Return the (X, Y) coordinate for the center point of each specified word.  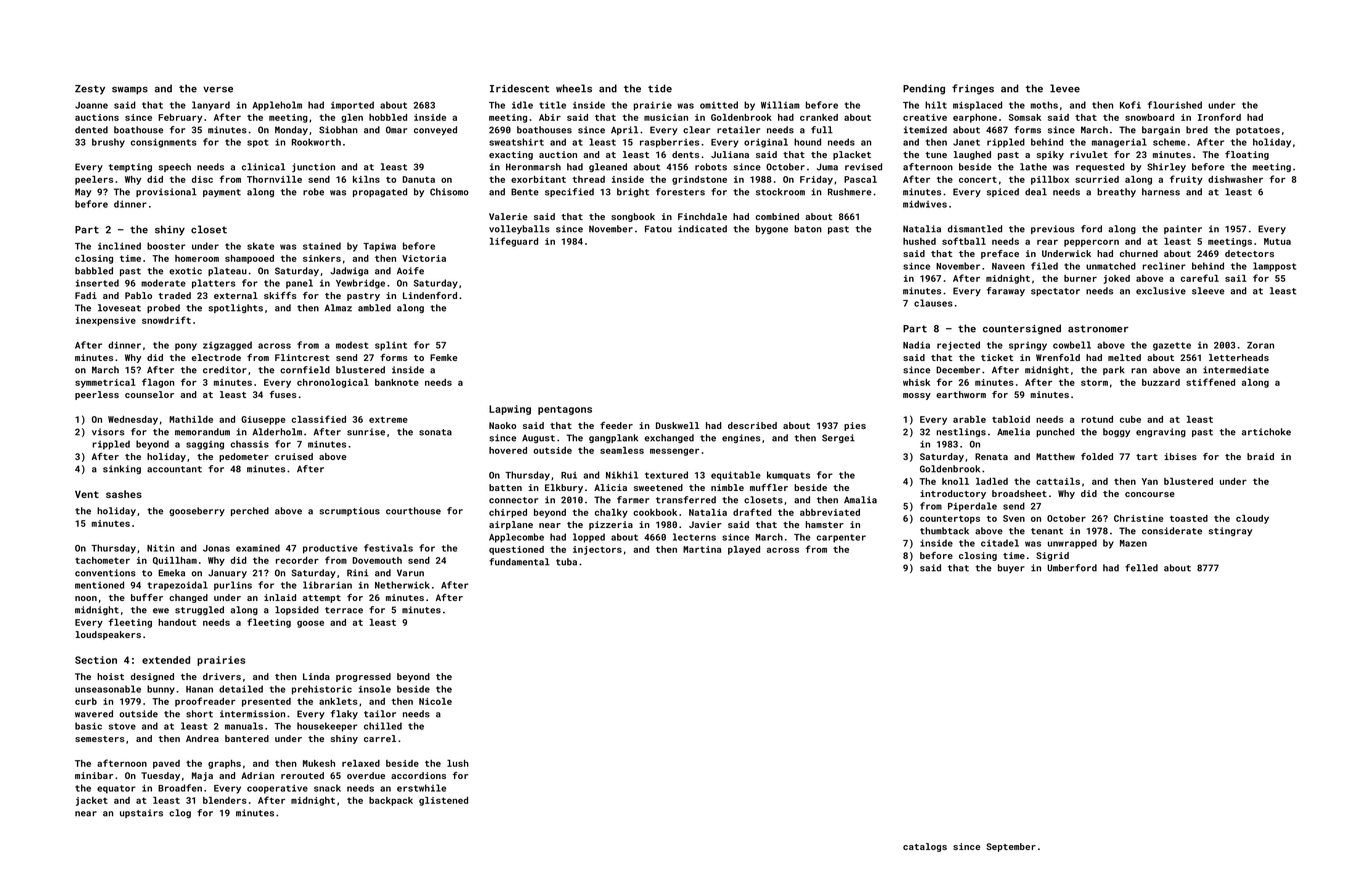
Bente (525, 192)
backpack (391, 801)
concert (978, 180)
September (1011, 847)
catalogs (925, 847)
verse (218, 89)
